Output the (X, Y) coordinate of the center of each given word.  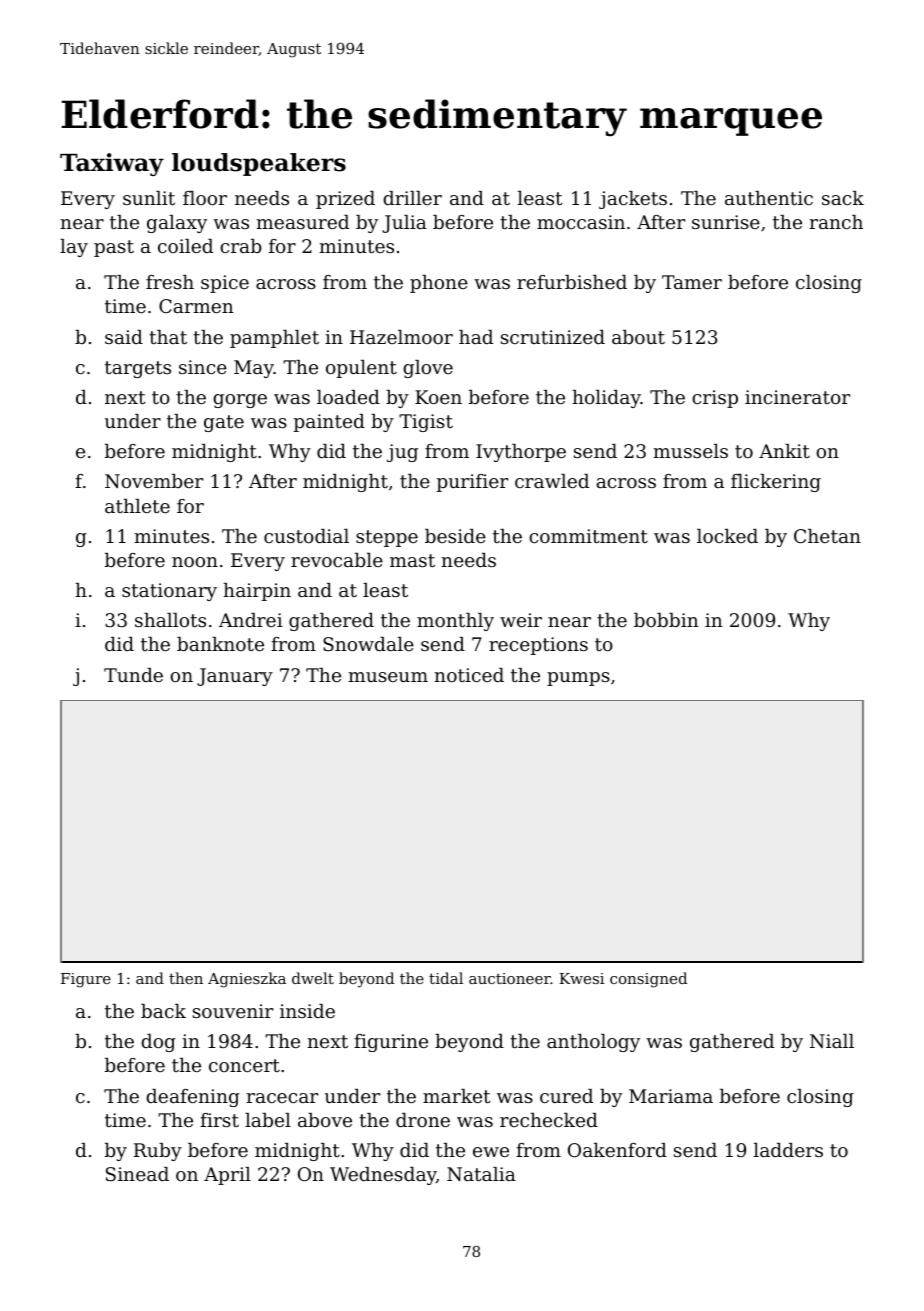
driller (412, 198)
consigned (648, 980)
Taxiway (112, 164)
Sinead (137, 1174)
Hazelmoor (401, 337)
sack (843, 198)
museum (388, 677)
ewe (491, 1152)
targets (138, 369)
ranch (836, 222)
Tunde (133, 675)
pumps (578, 679)
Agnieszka (247, 980)
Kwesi (581, 978)
